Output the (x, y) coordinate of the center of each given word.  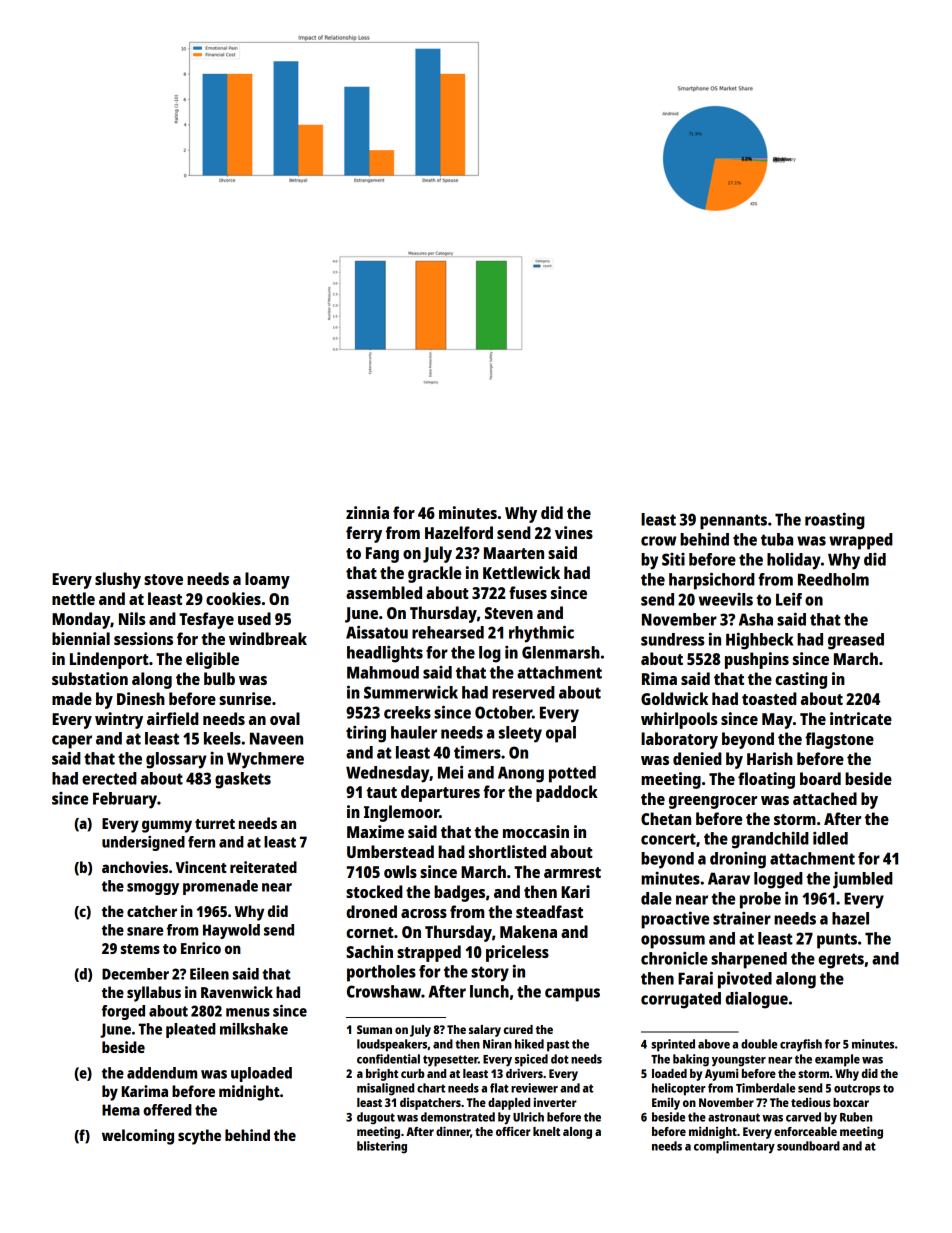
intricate (861, 718)
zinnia (367, 512)
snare (145, 931)
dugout (376, 1118)
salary (485, 1031)
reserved (523, 692)
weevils (726, 599)
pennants (733, 522)
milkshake (254, 1029)
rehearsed (448, 632)
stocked (374, 891)
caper (72, 742)
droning (738, 860)
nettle (73, 598)
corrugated (681, 1000)
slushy (118, 580)
